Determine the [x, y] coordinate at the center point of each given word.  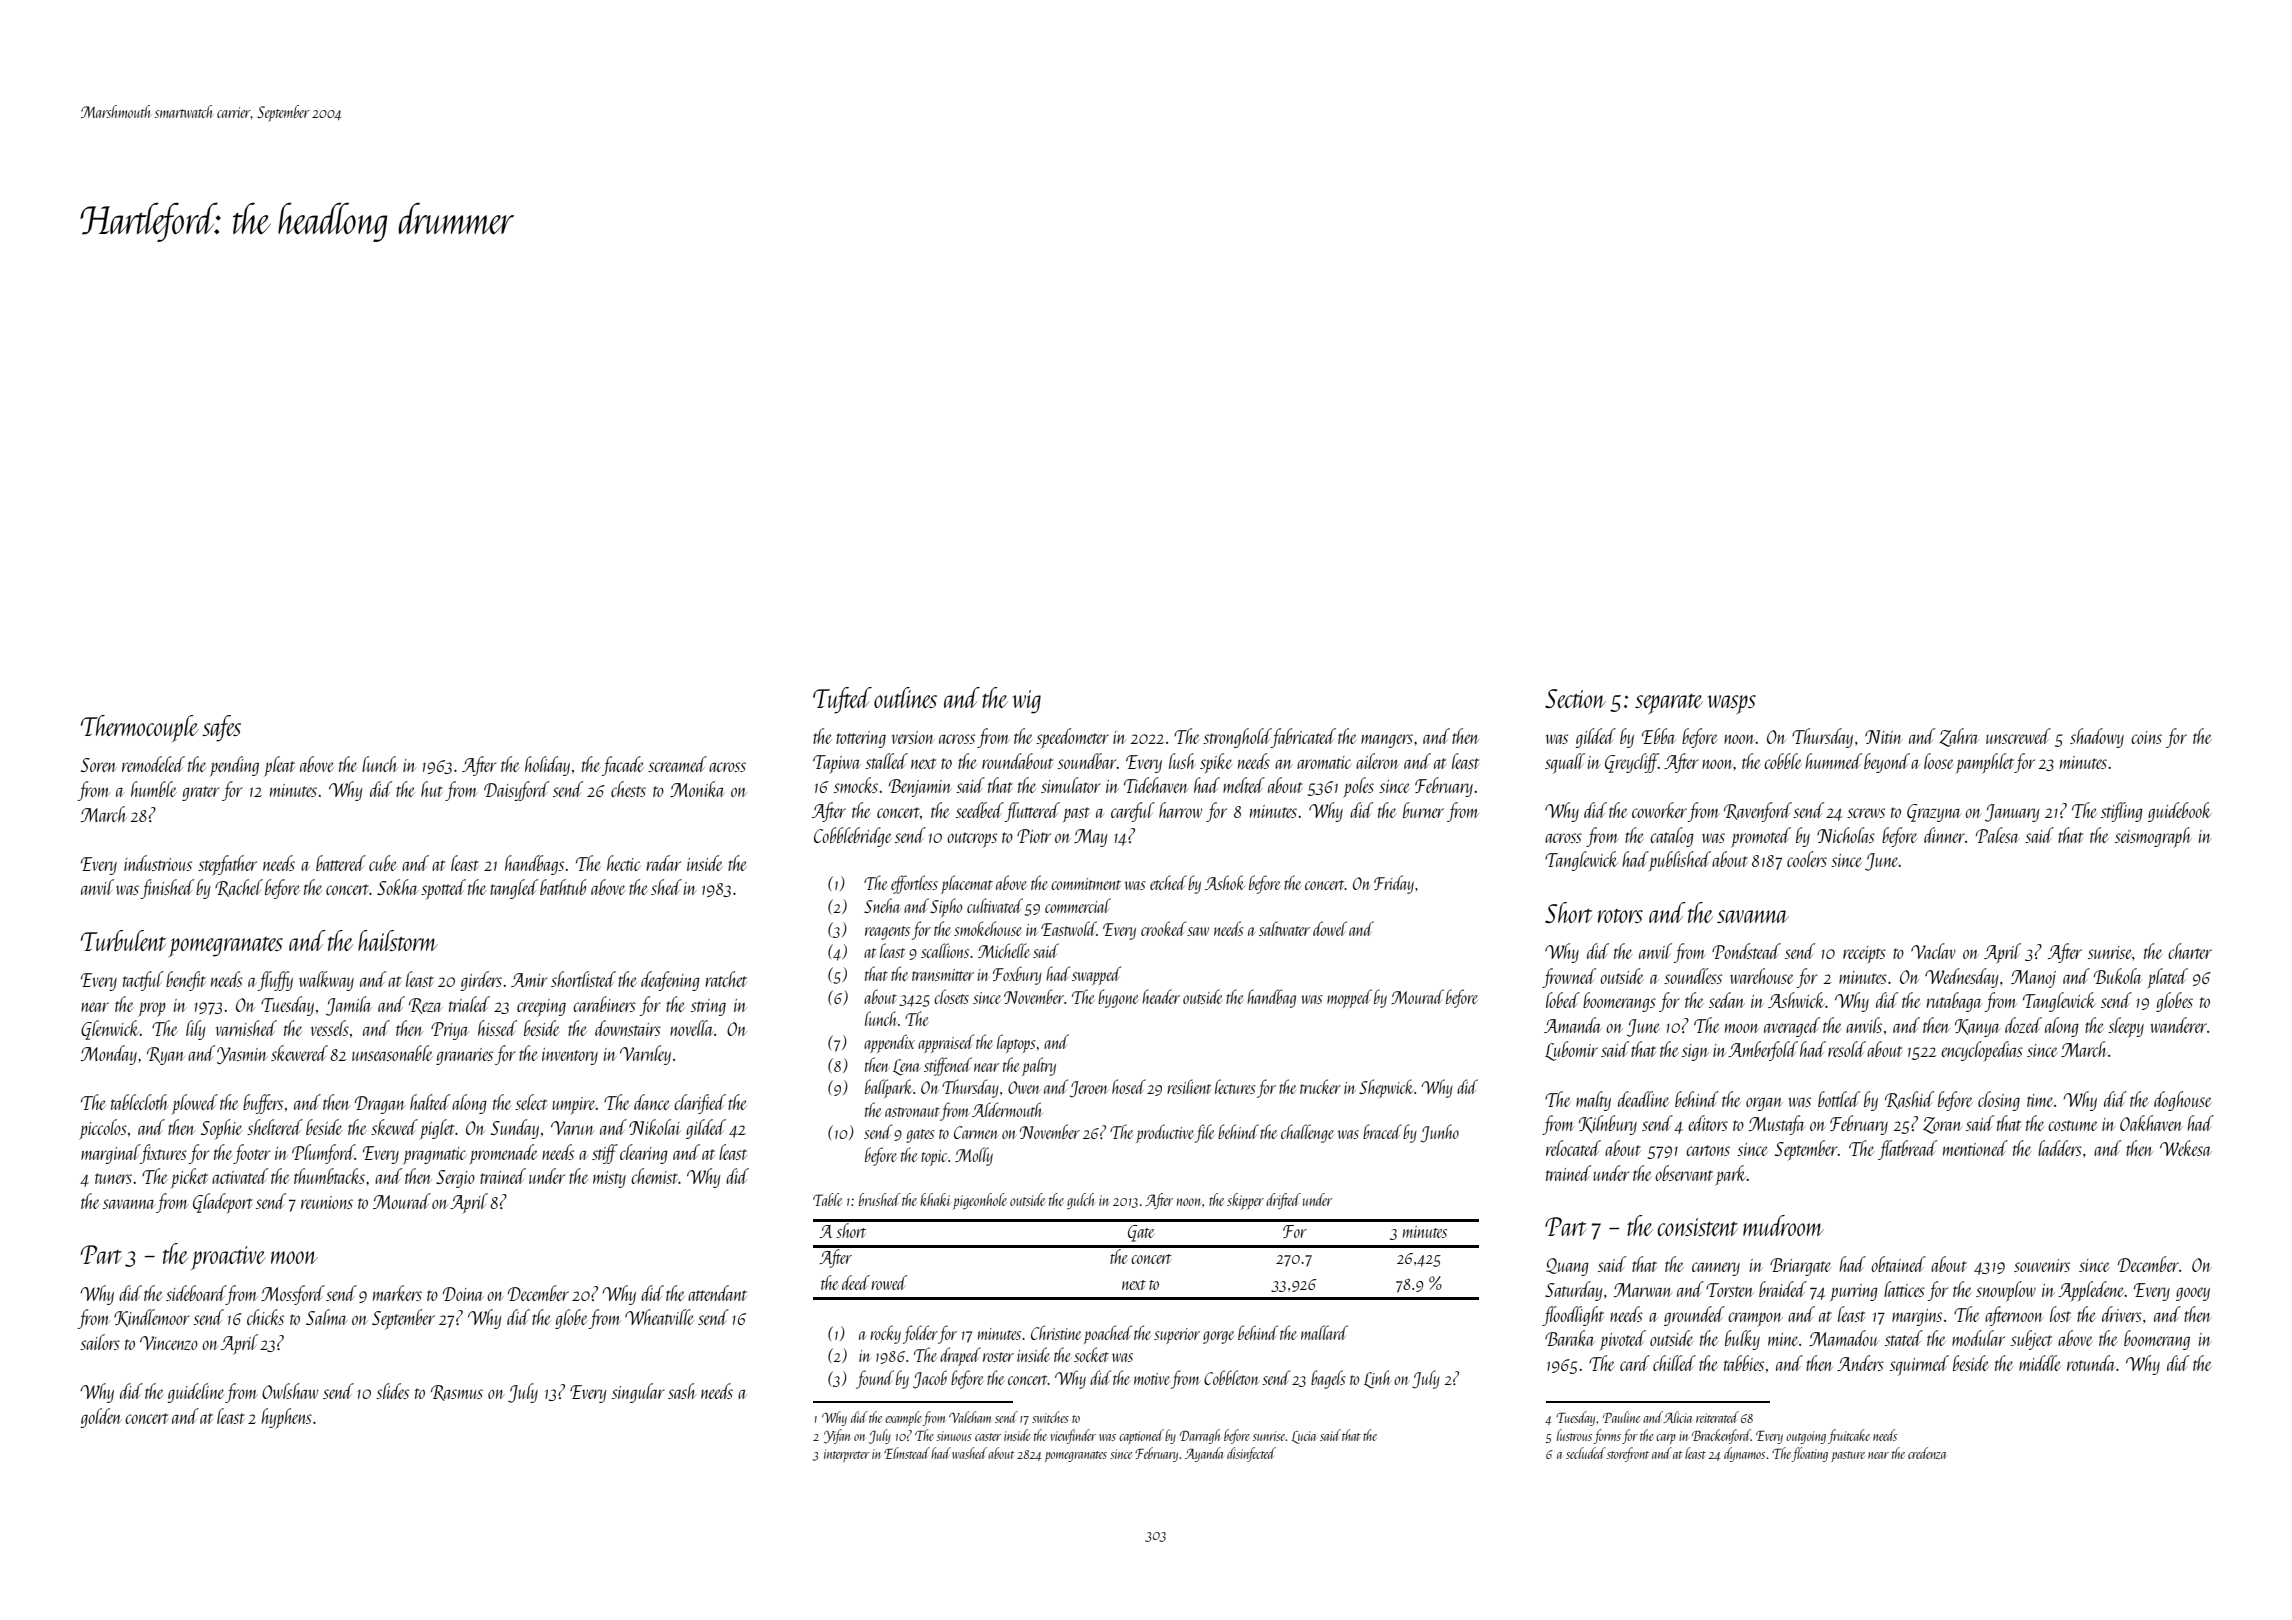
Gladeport [223, 1203]
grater [201, 793]
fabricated [1303, 738]
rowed [889, 1282]
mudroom [1783, 1225]
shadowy [2097, 738]
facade [622, 766]
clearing [644, 1154]
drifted [1283, 1201]
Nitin [1884, 737]
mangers [1387, 741]
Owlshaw [290, 1391]
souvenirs [2042, 1265]
